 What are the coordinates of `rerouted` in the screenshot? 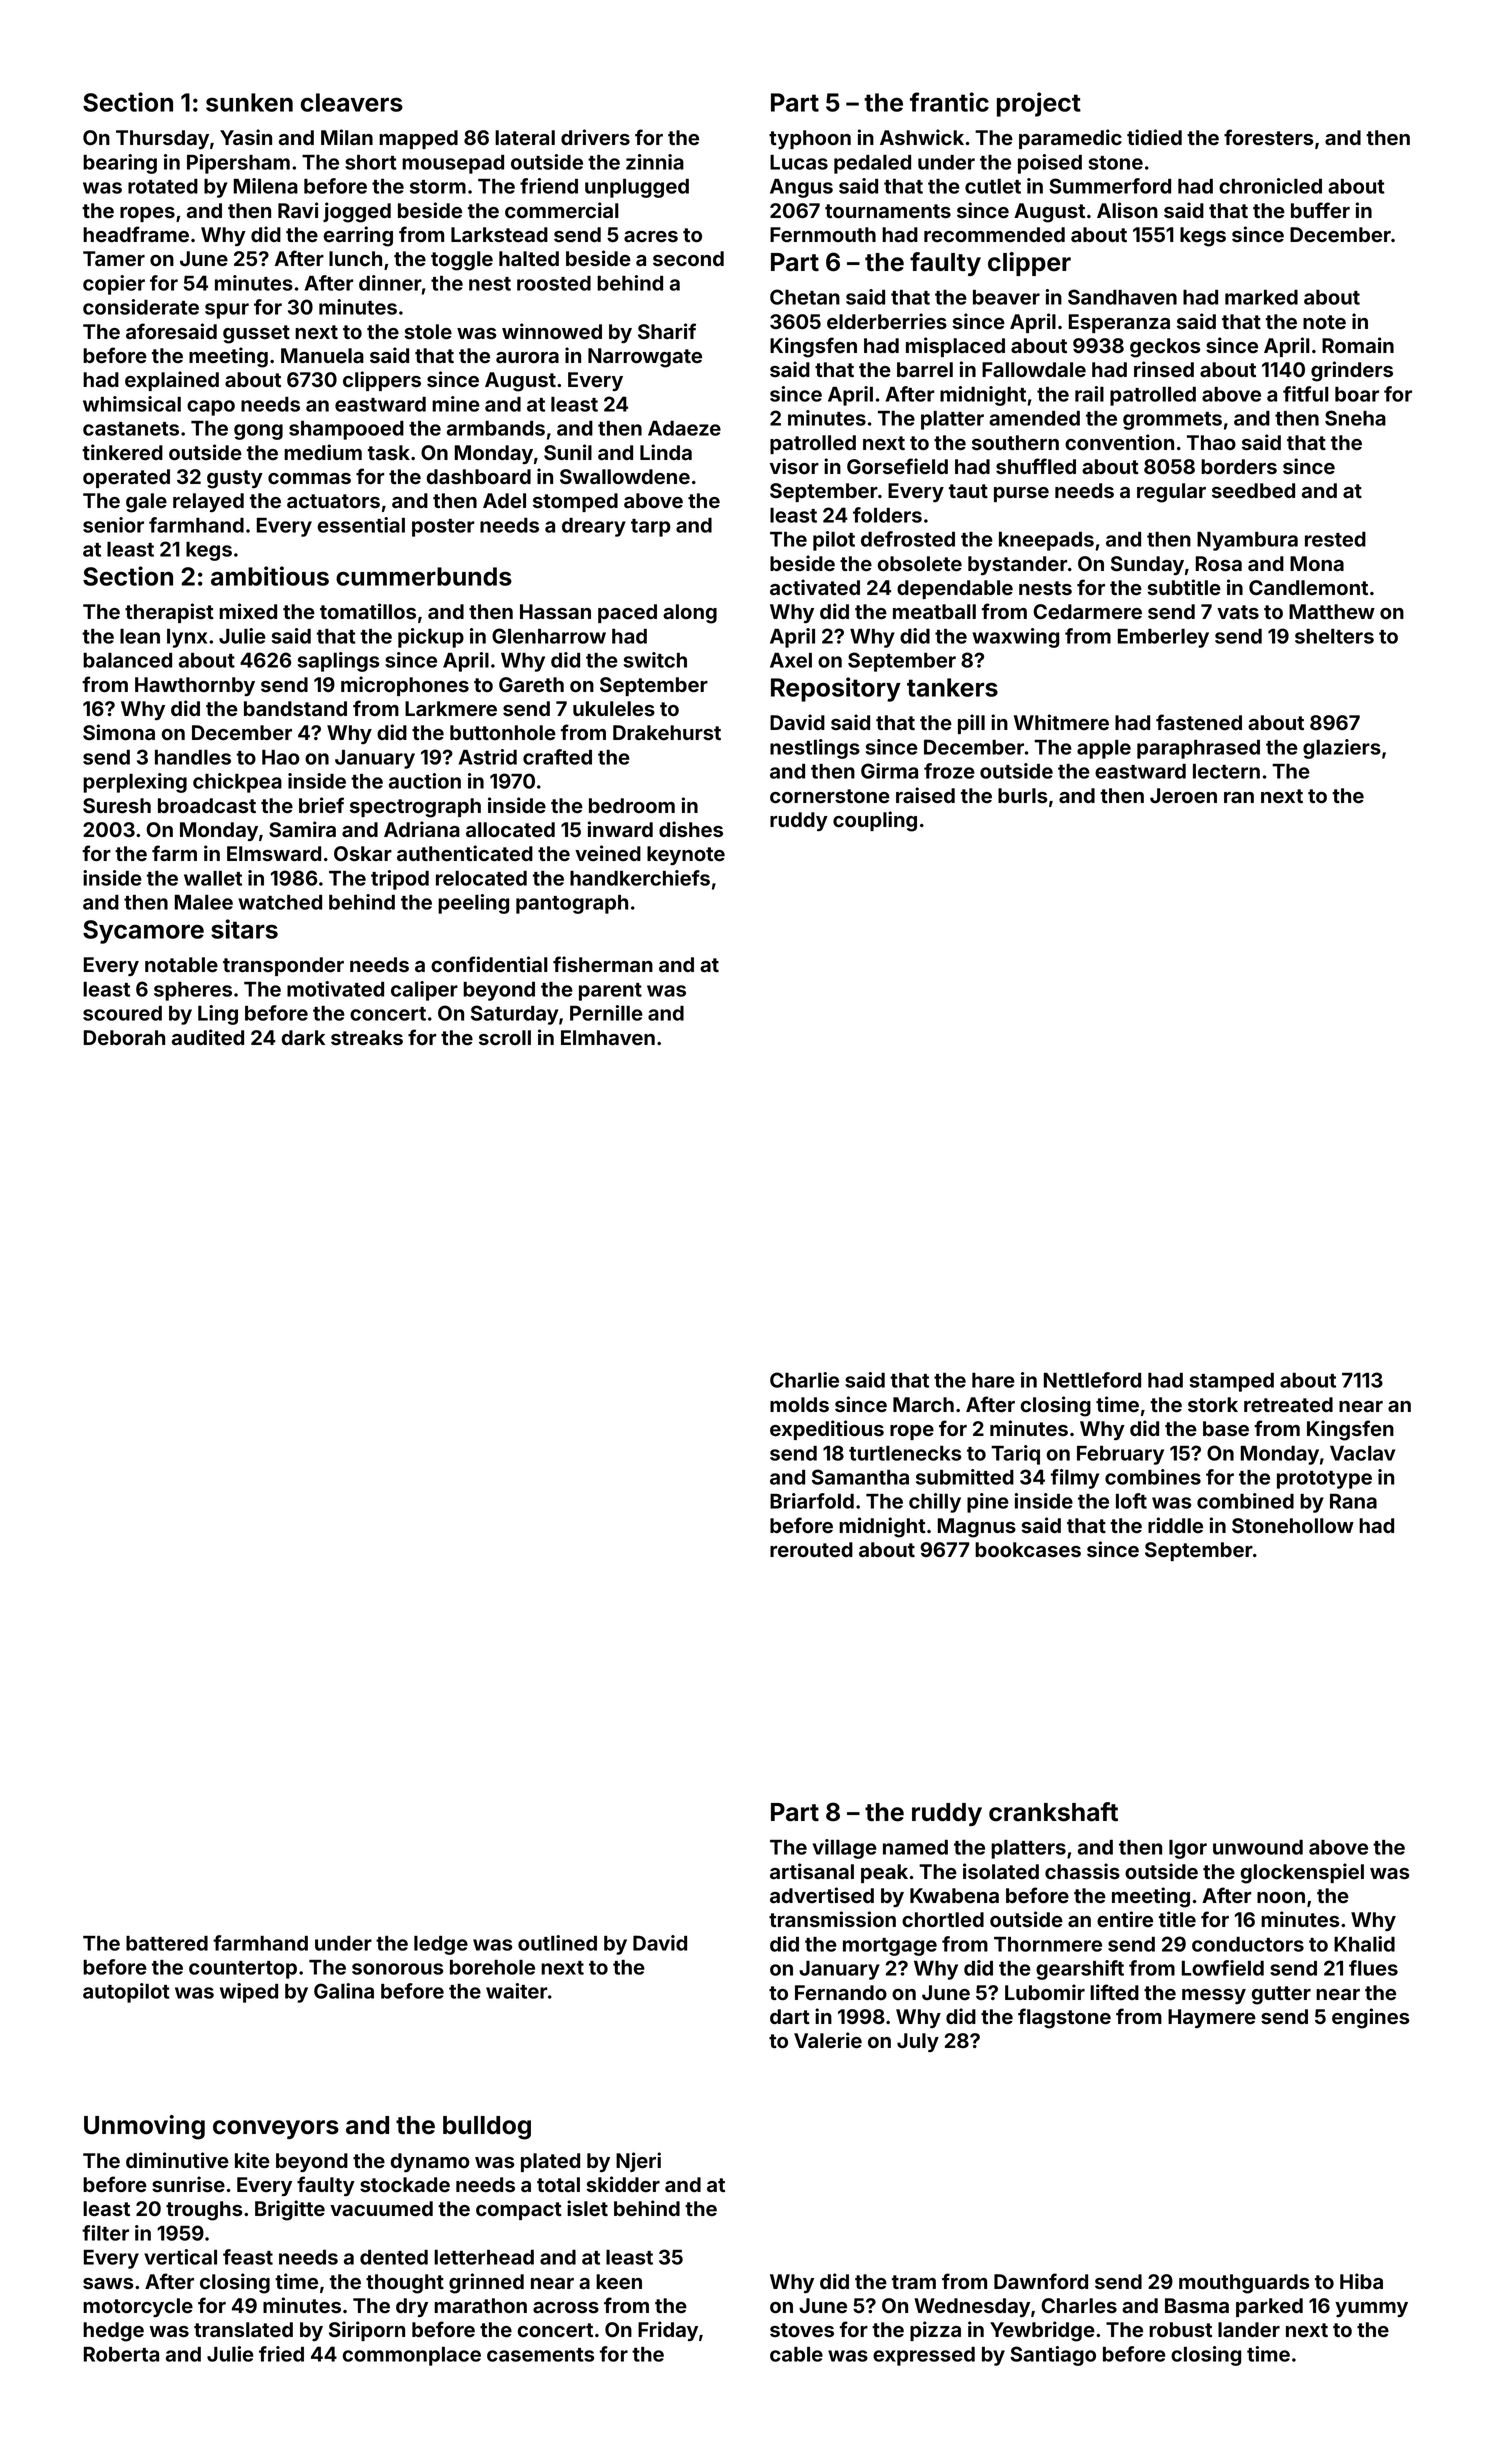 It's located at (811, 1550).
